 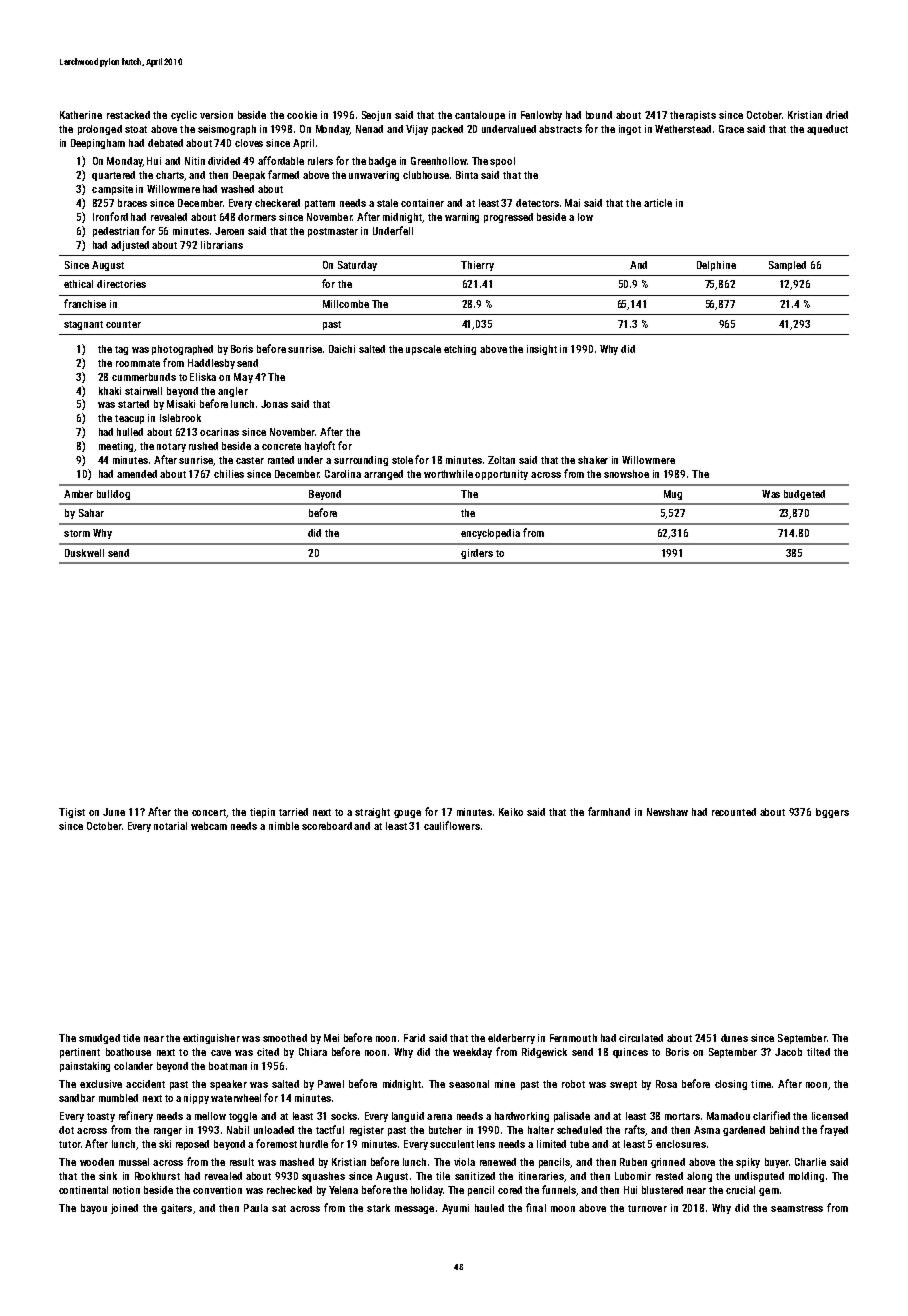 I want to click on pedestrian, so click(x=116, y=232).
